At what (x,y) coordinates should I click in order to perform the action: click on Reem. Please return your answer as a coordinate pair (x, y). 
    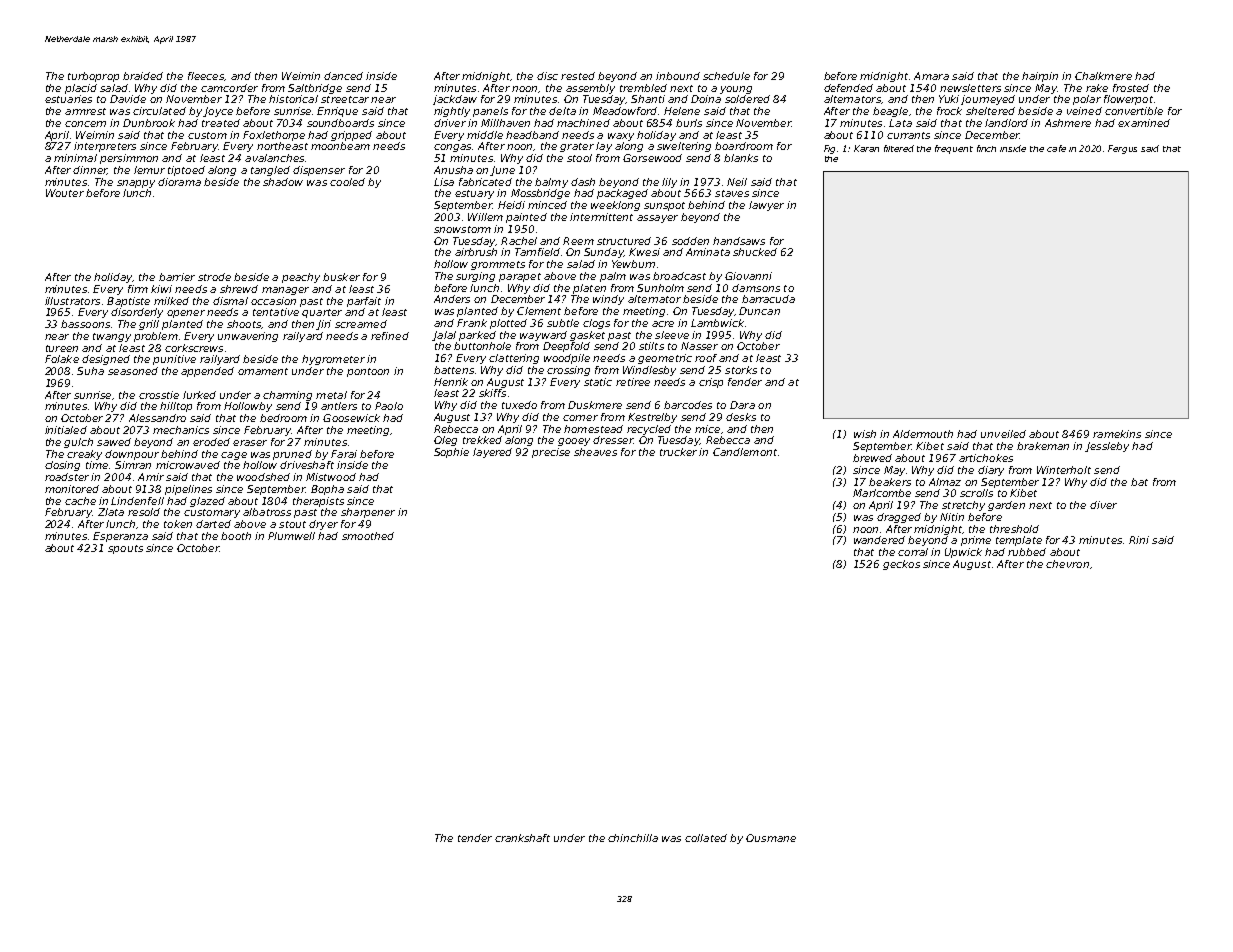
    Looking at the image, I should click on (578, 241).
